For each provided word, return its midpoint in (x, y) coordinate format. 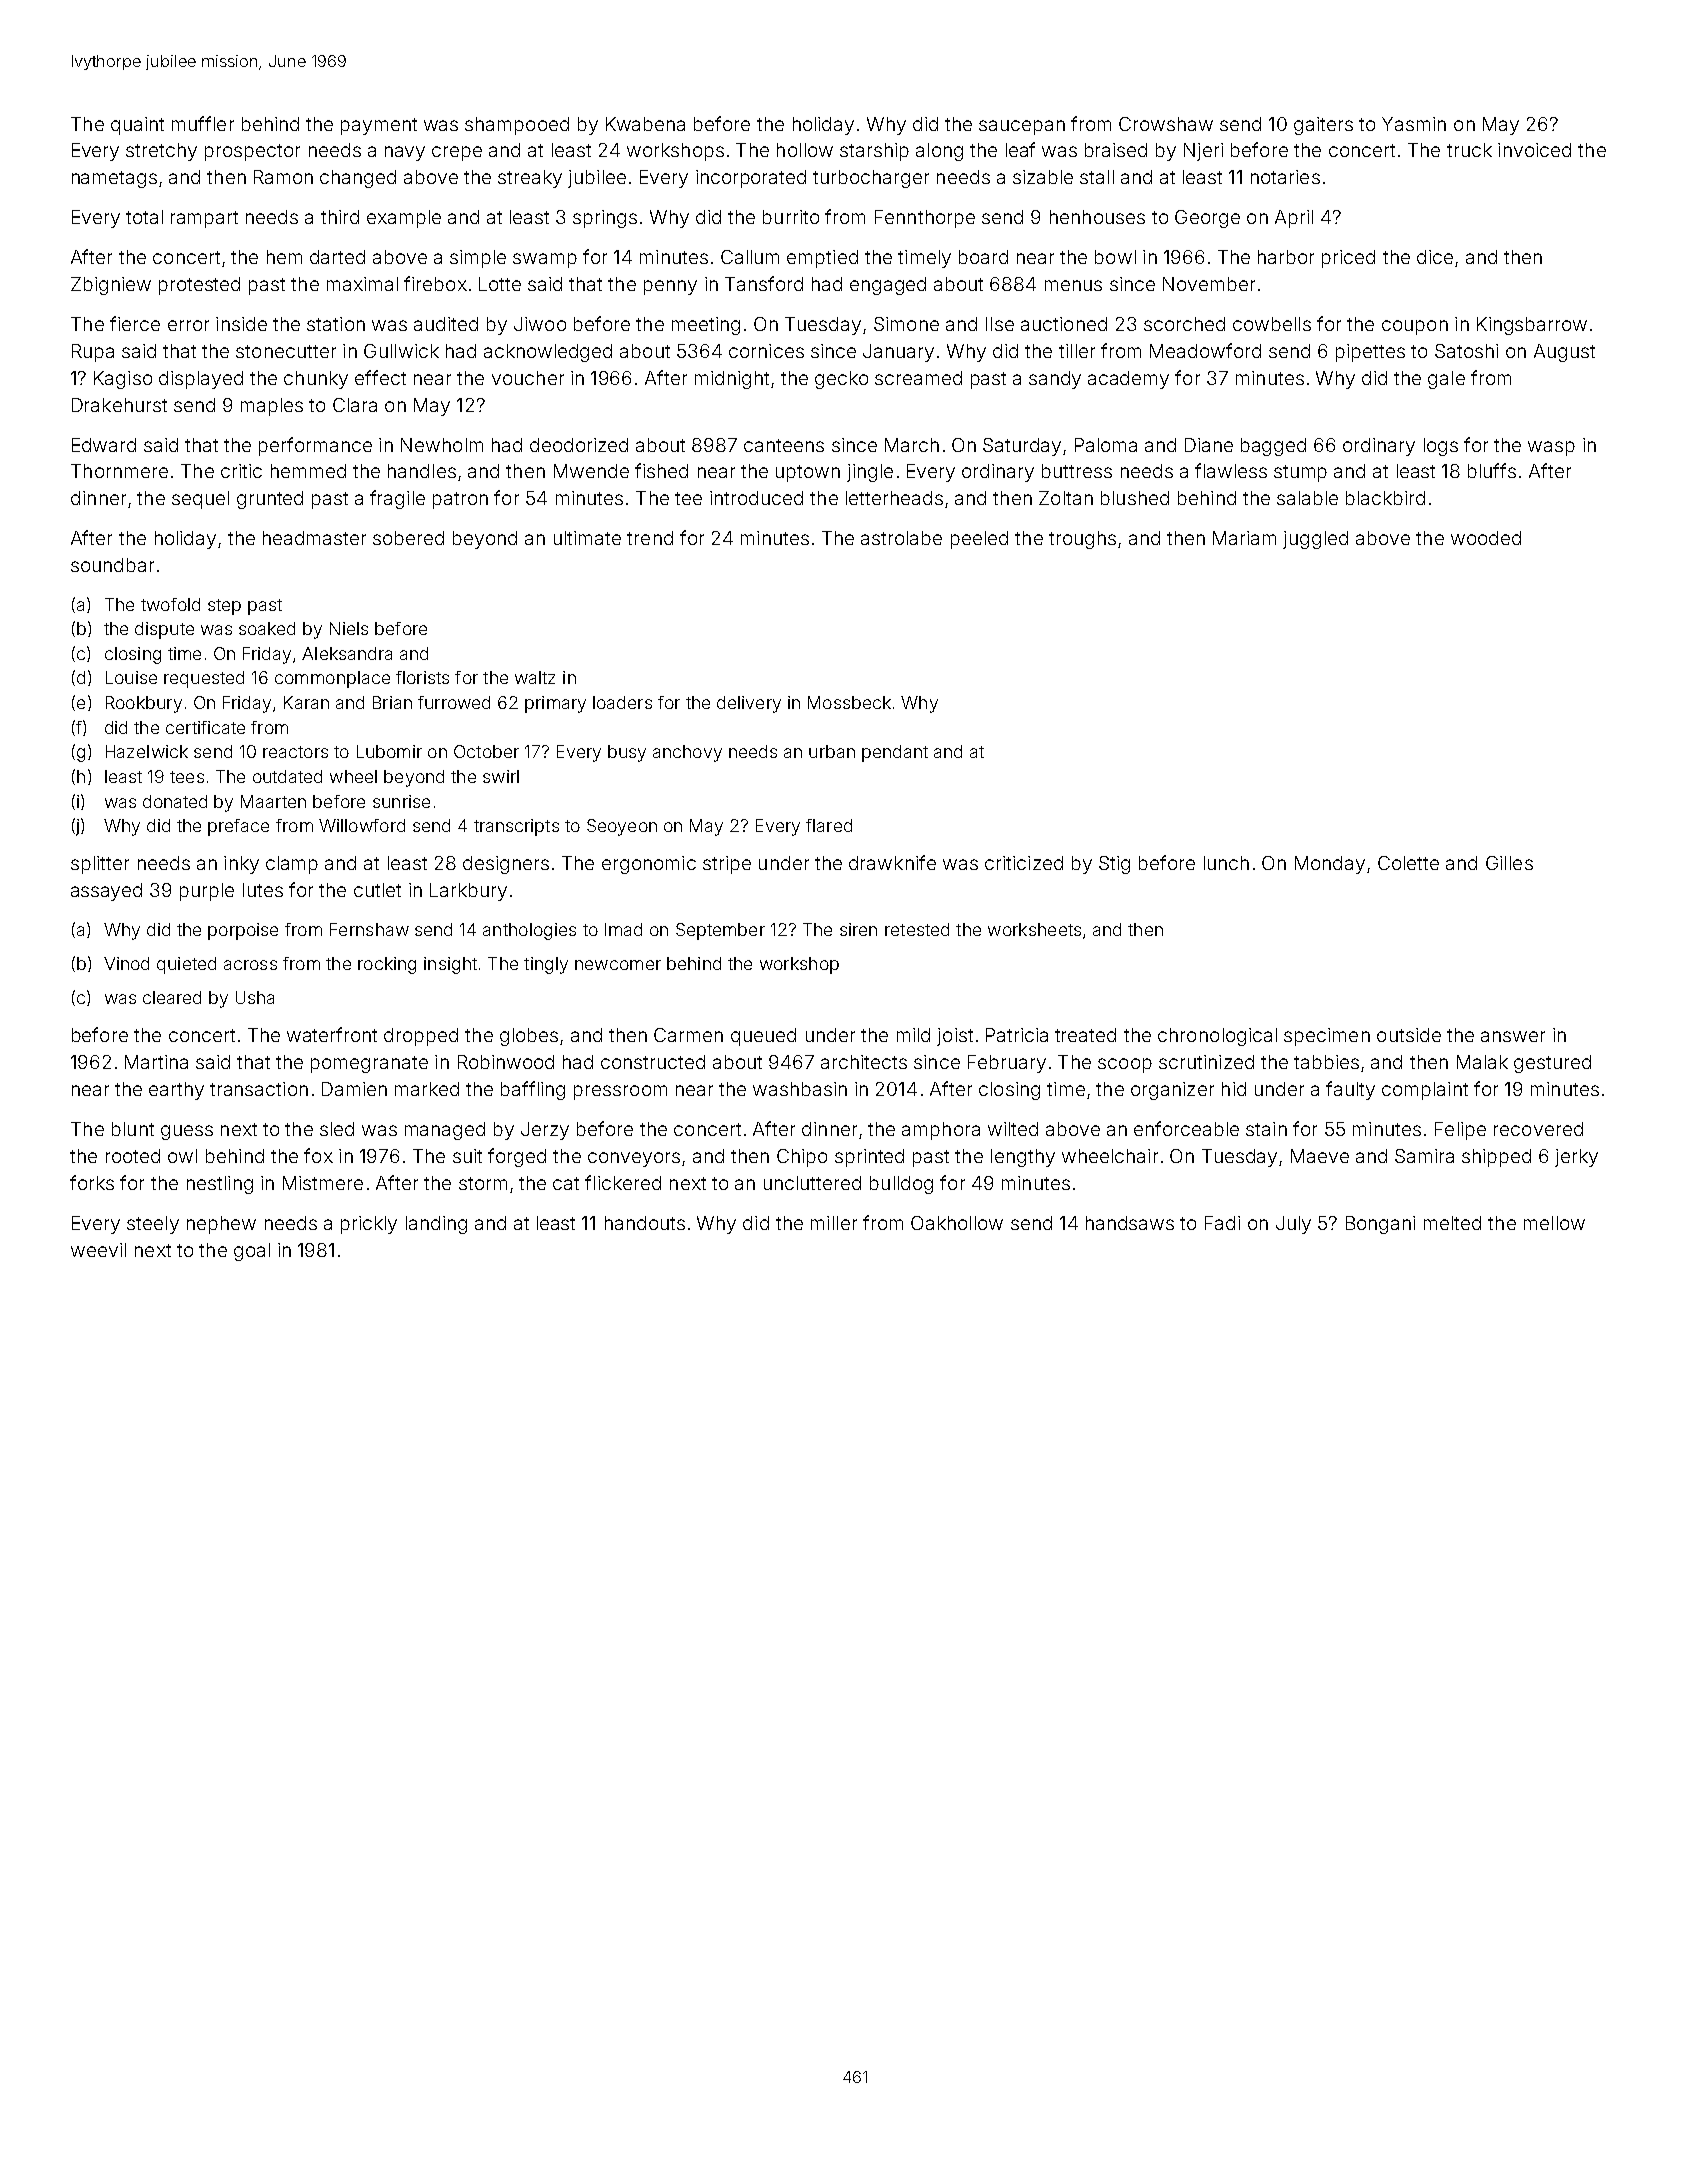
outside (1409, 1035)
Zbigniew (111, 286)
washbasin (800, 1089)
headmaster (314, 538)
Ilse (1000, 324)
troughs (1082, 540)
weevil (98, 1250)
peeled (979, 540)
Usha (255, 997)
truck (1469, 150)
